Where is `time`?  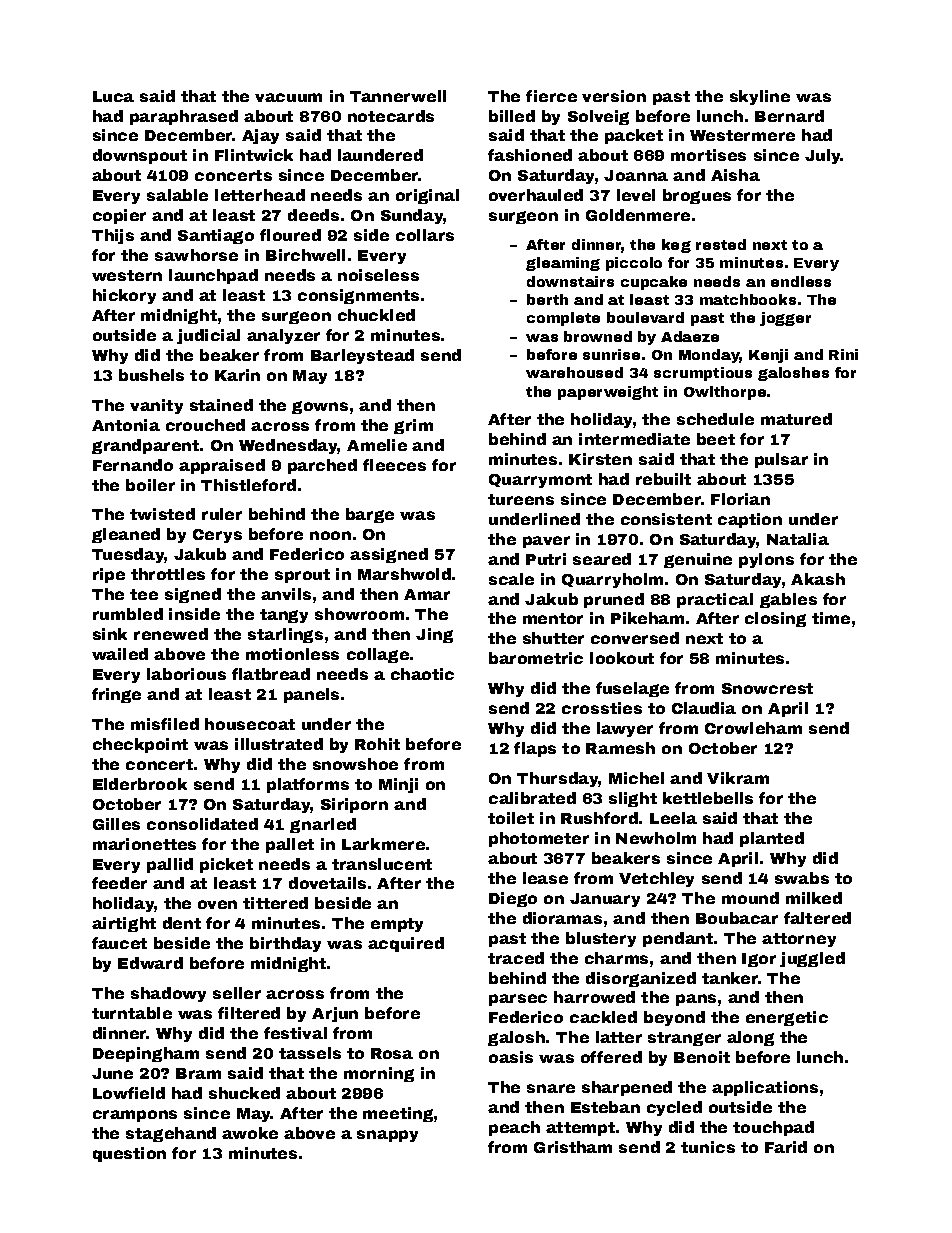 time is located at coordinates (831, 618).
